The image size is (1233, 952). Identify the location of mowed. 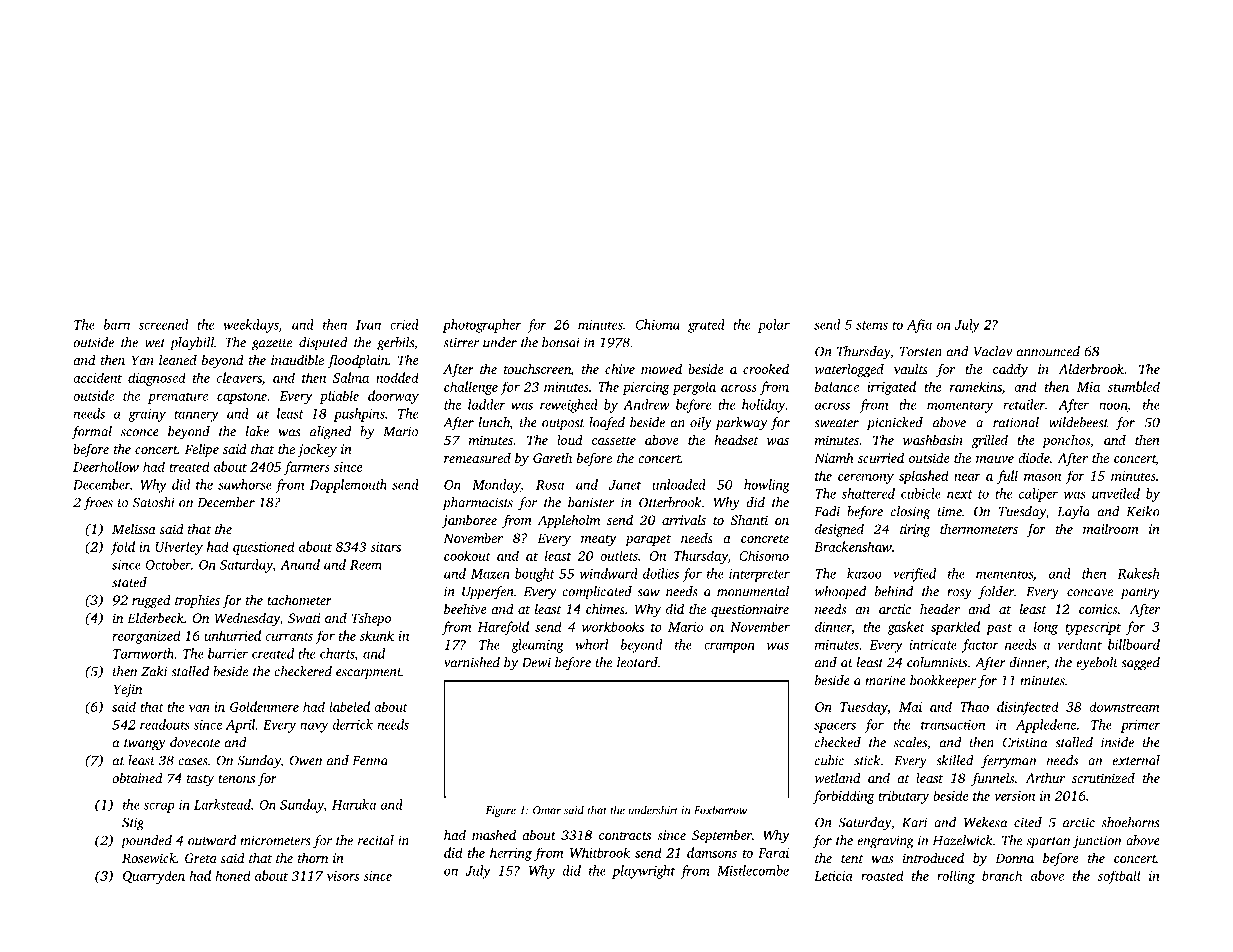
(661, 368).
